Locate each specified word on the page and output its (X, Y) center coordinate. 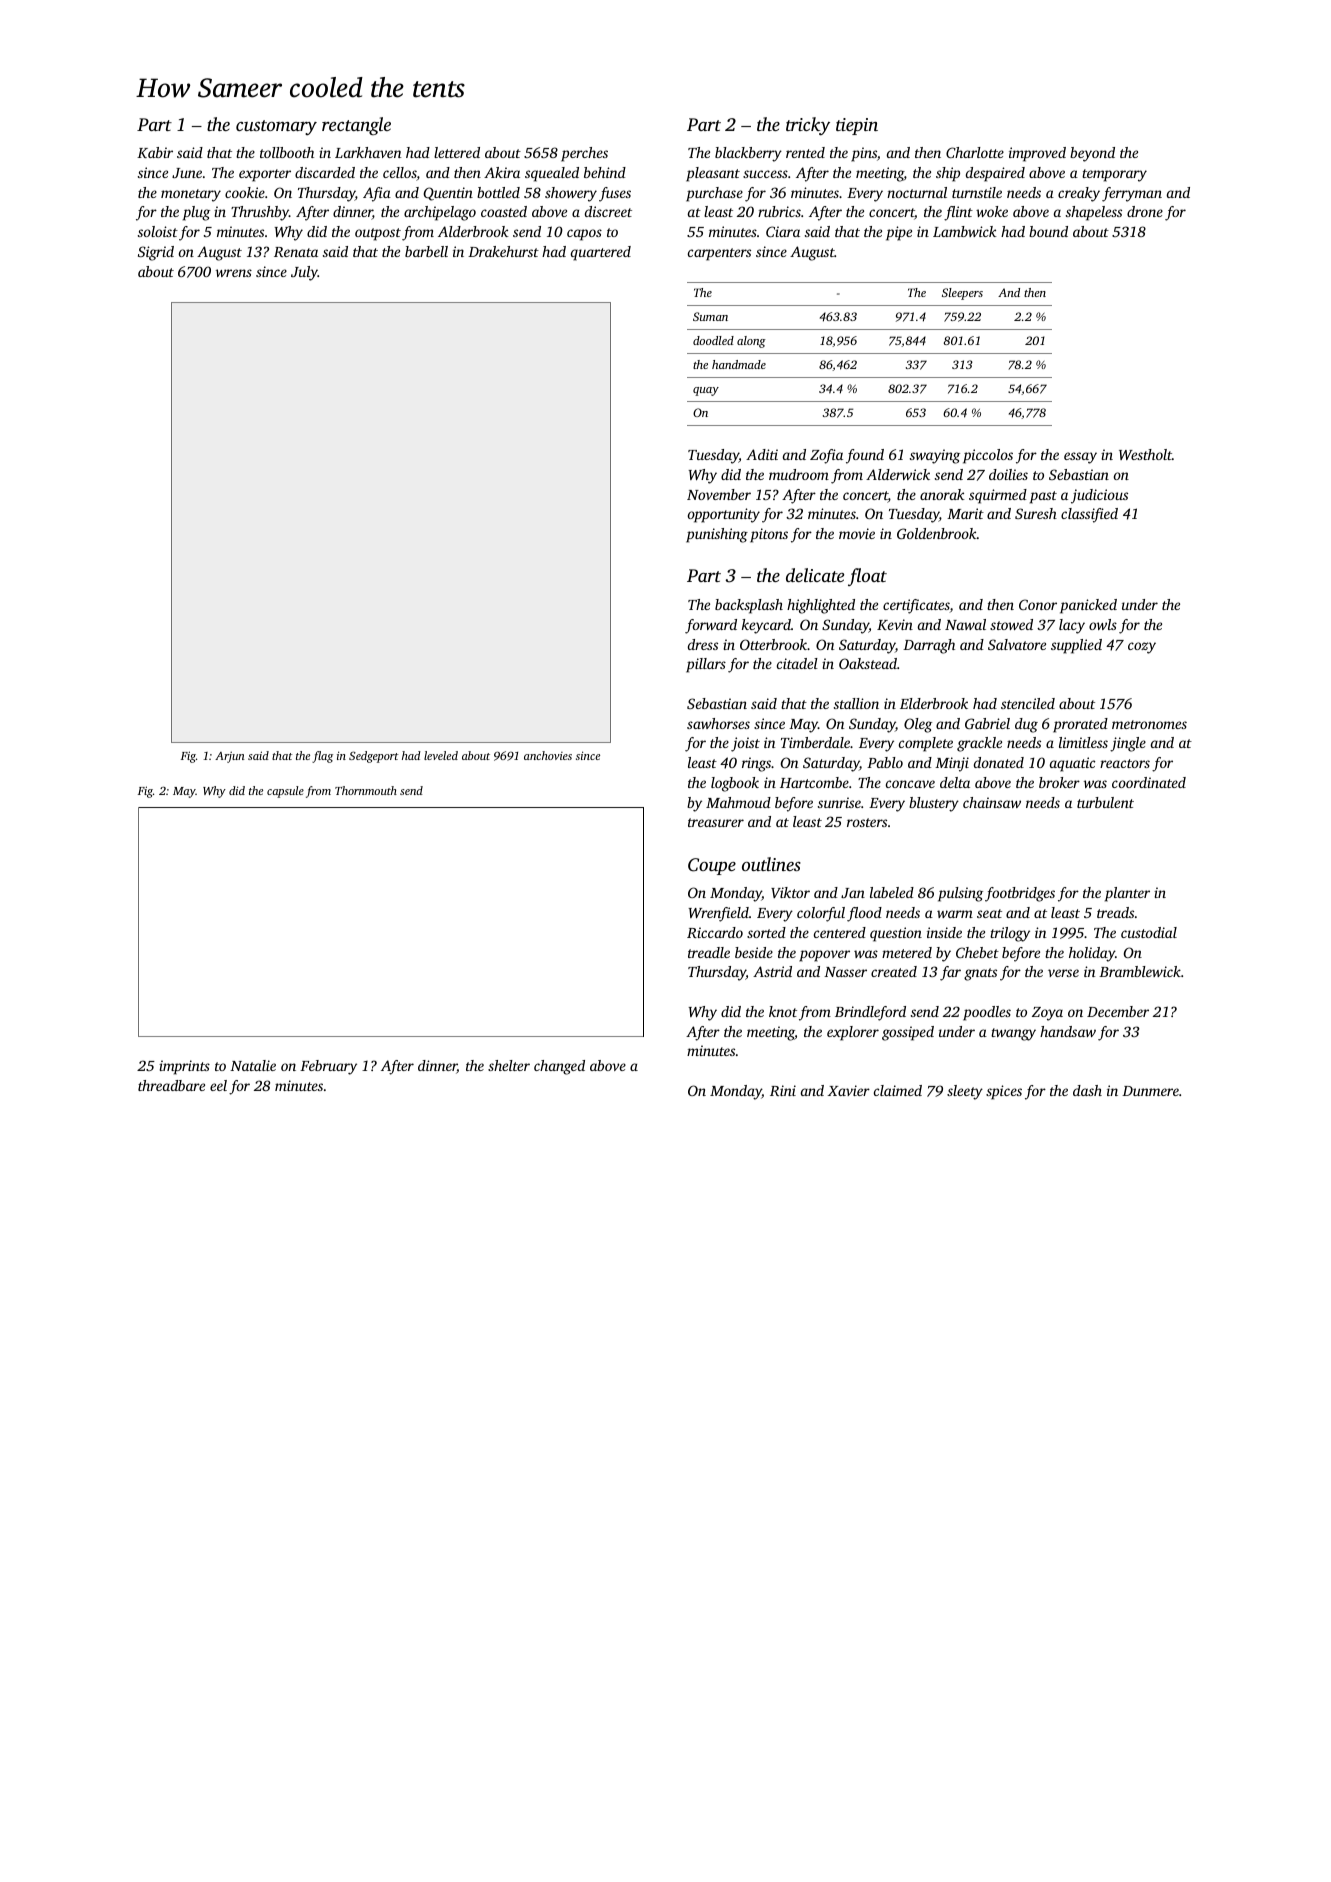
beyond (1092, 154)
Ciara (783, 231)
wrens (234, 273)
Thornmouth (366, 790)
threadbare (171, 1085)
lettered (457, 152)
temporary (1114, 175)
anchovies (548, 755)
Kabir (155, 152)
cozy (1142, 648)
